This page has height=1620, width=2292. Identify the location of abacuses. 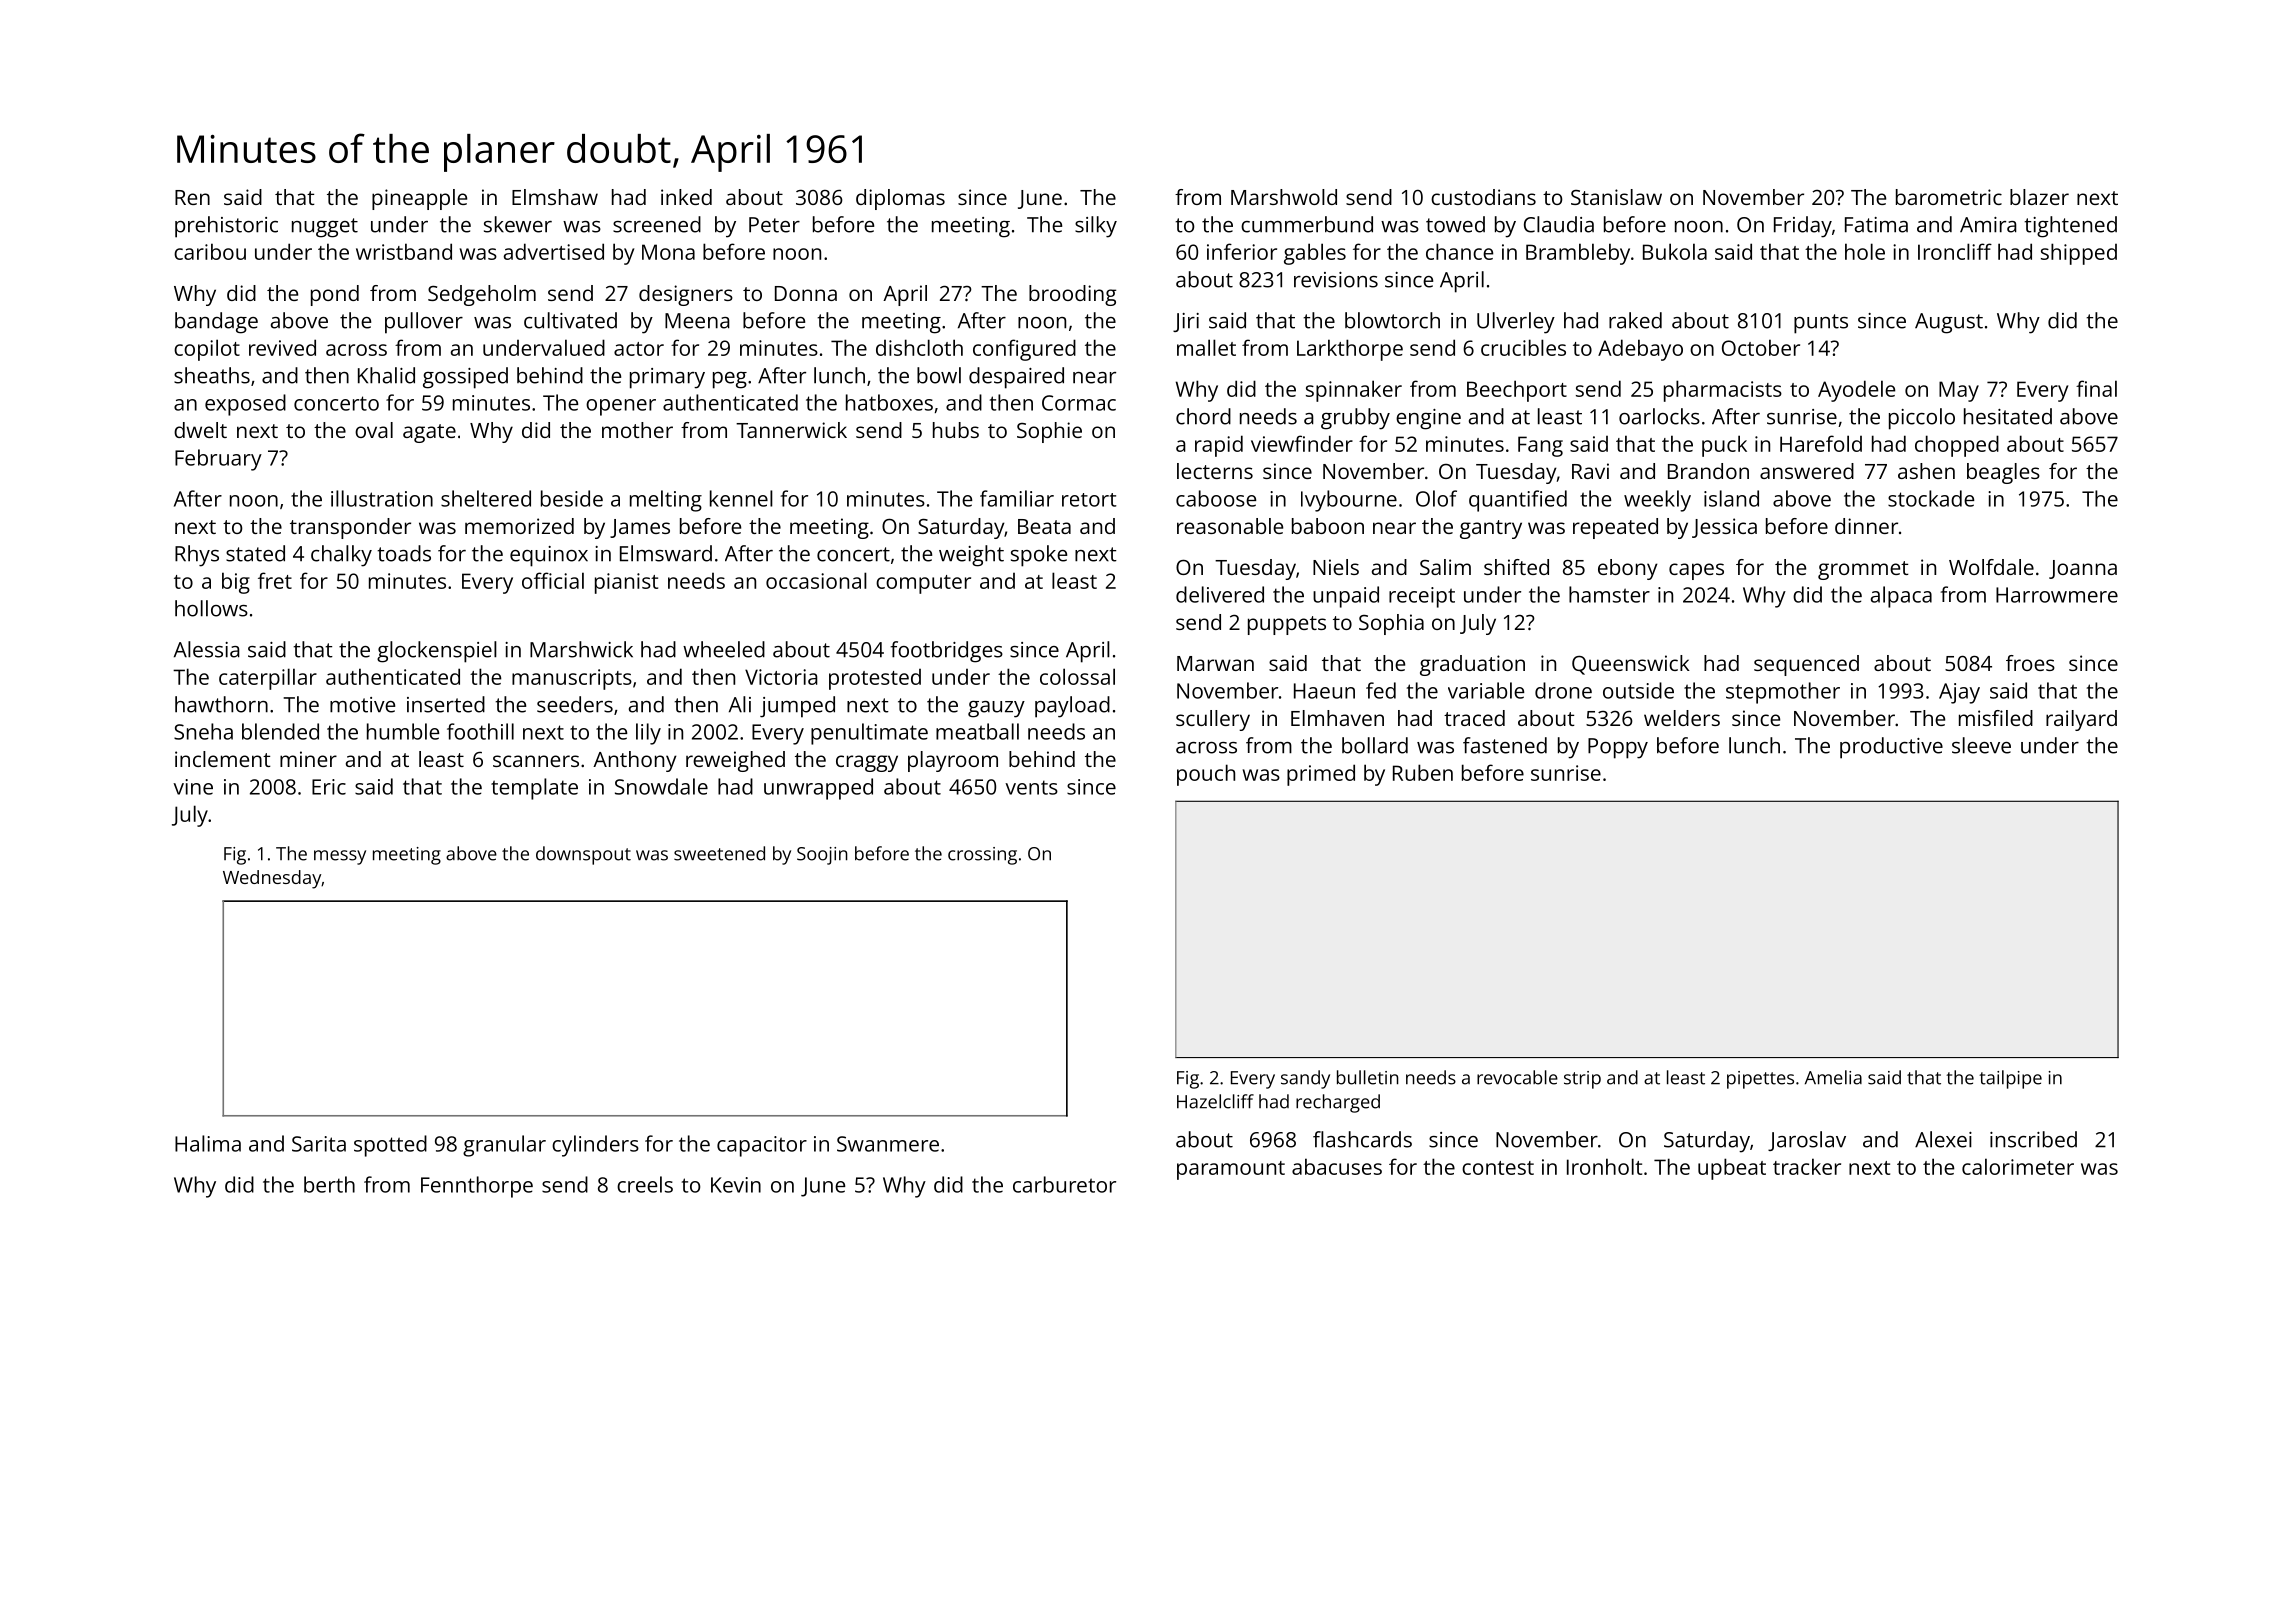
(1337, 1166).
